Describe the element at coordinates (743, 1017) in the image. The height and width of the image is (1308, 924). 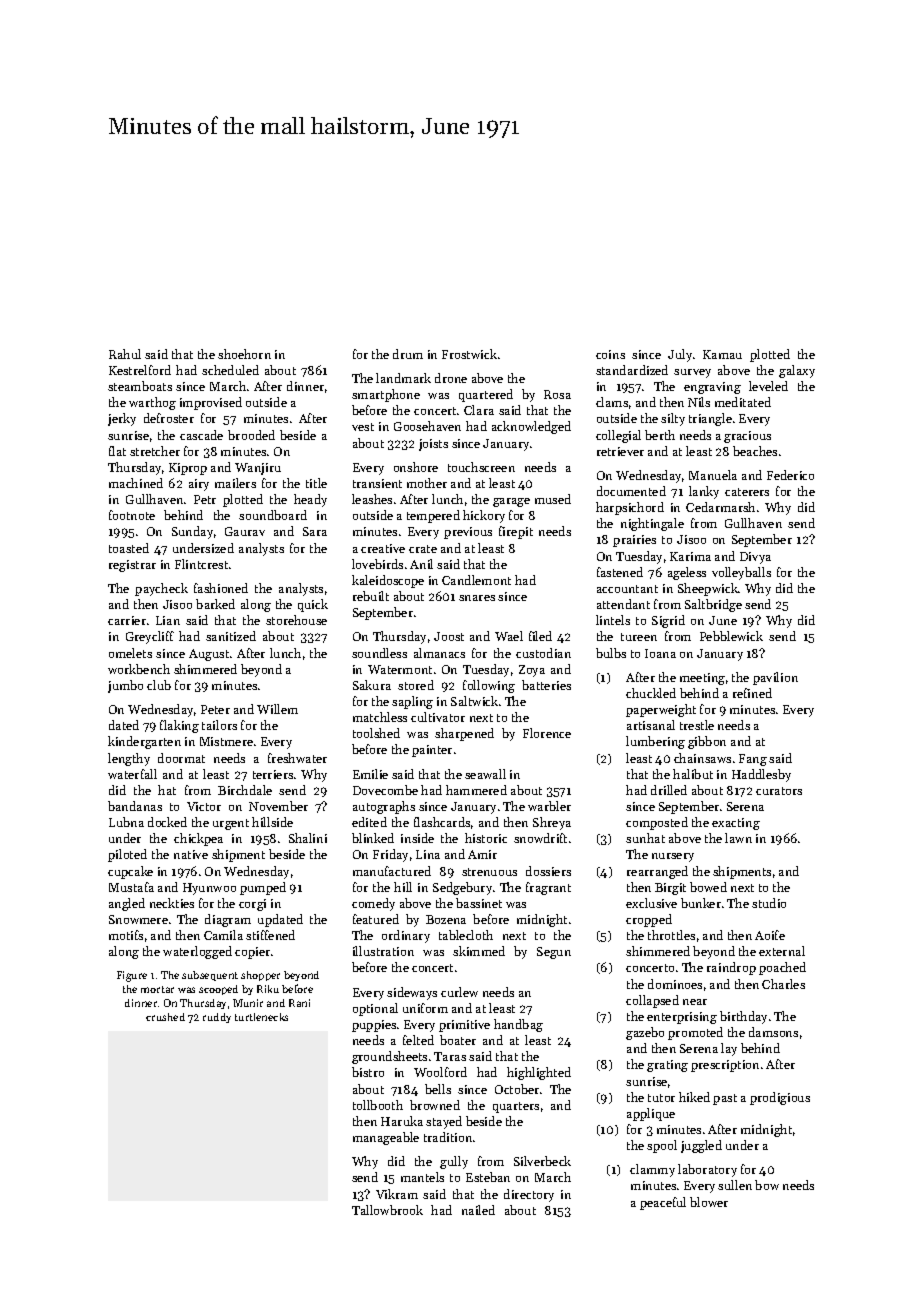
I see `birthday` at that location.
